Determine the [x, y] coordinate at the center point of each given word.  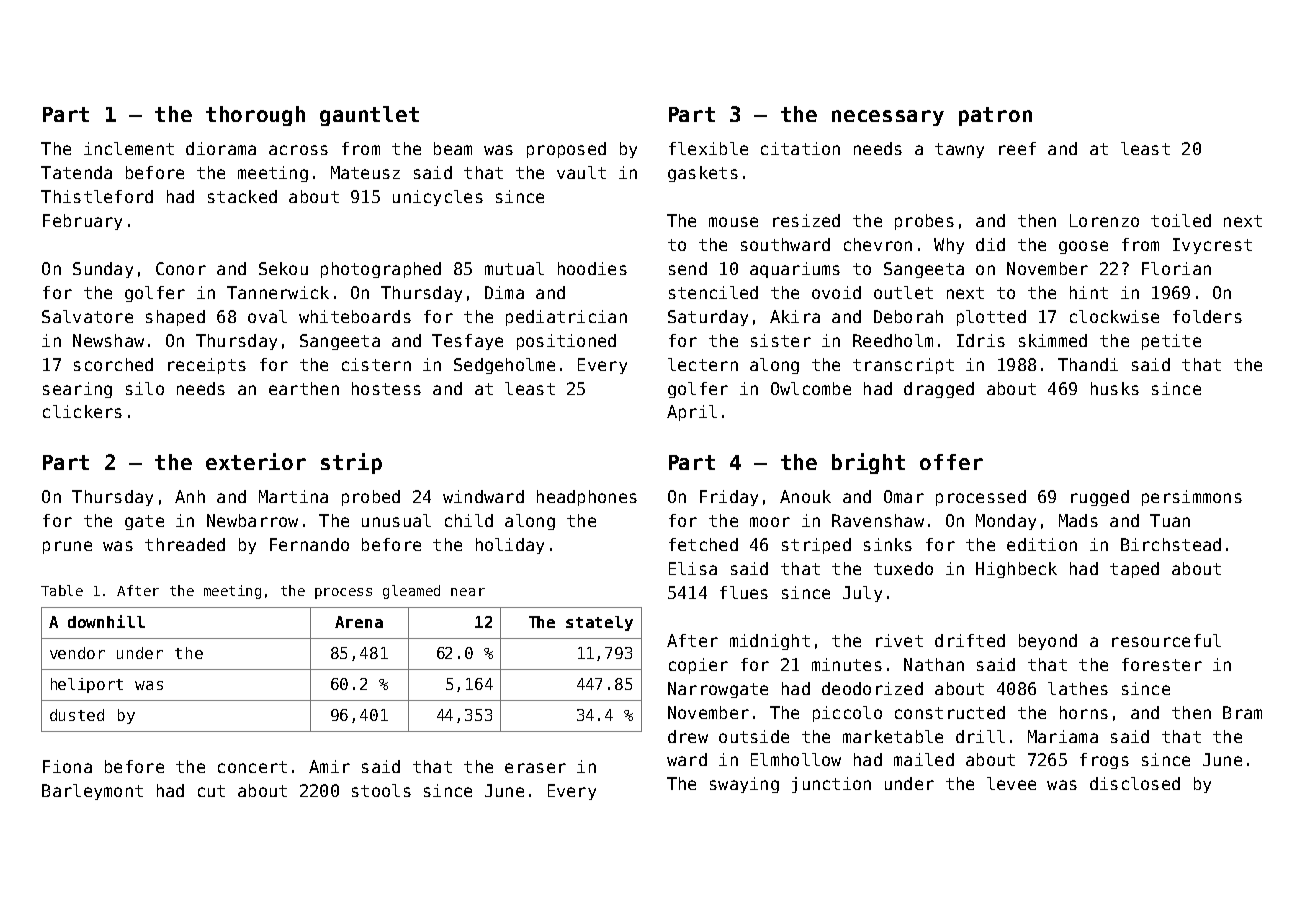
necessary [888, 118]
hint [1089, 292]
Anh [190, 496]
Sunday [103, 270]
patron [995, 116]
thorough [255, 116]
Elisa [693, 568]
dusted [77, 715]
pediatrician [566, 318]
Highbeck [1016, 570]
